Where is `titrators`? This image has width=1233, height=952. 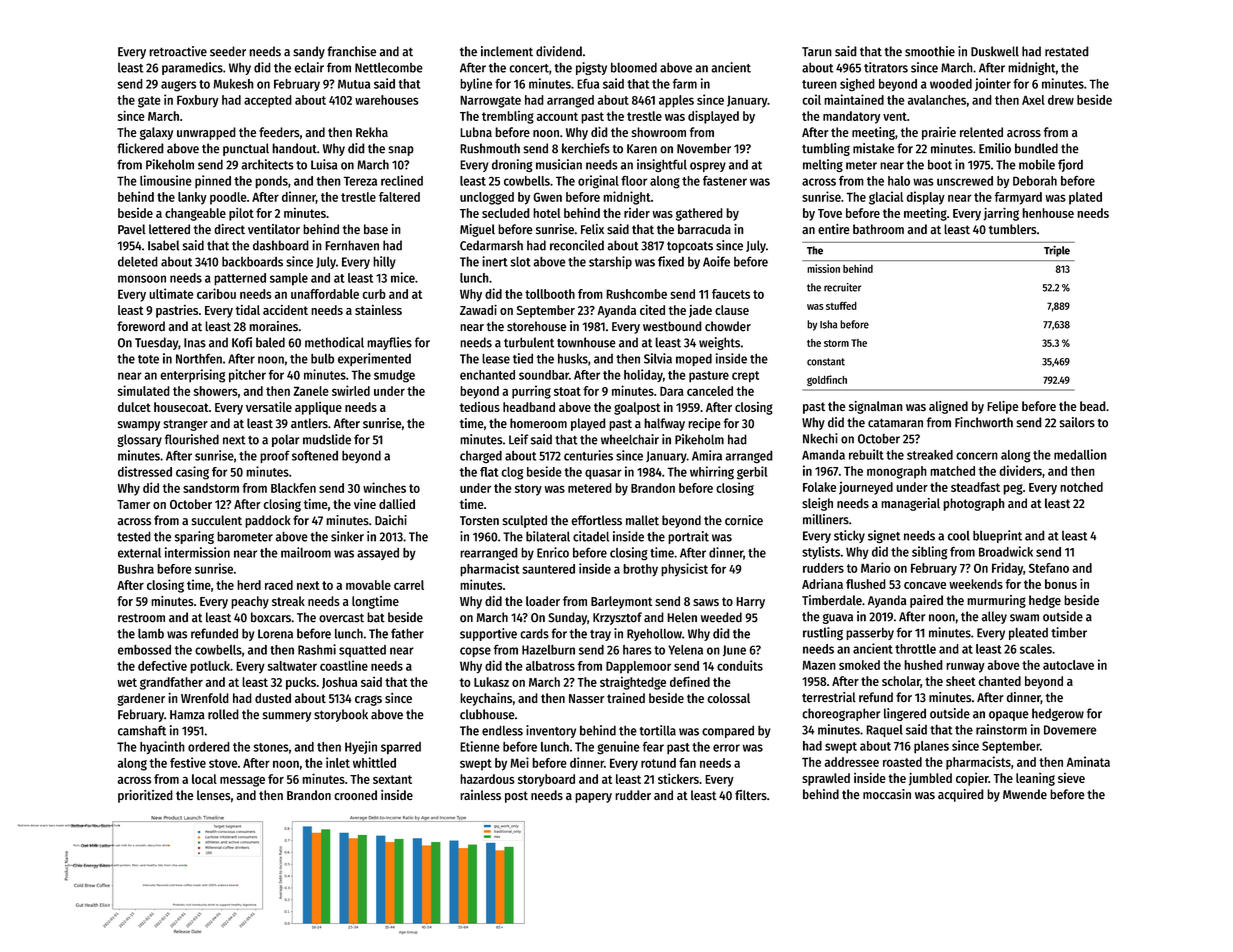 titrators is located at coordinates (886, 67).
